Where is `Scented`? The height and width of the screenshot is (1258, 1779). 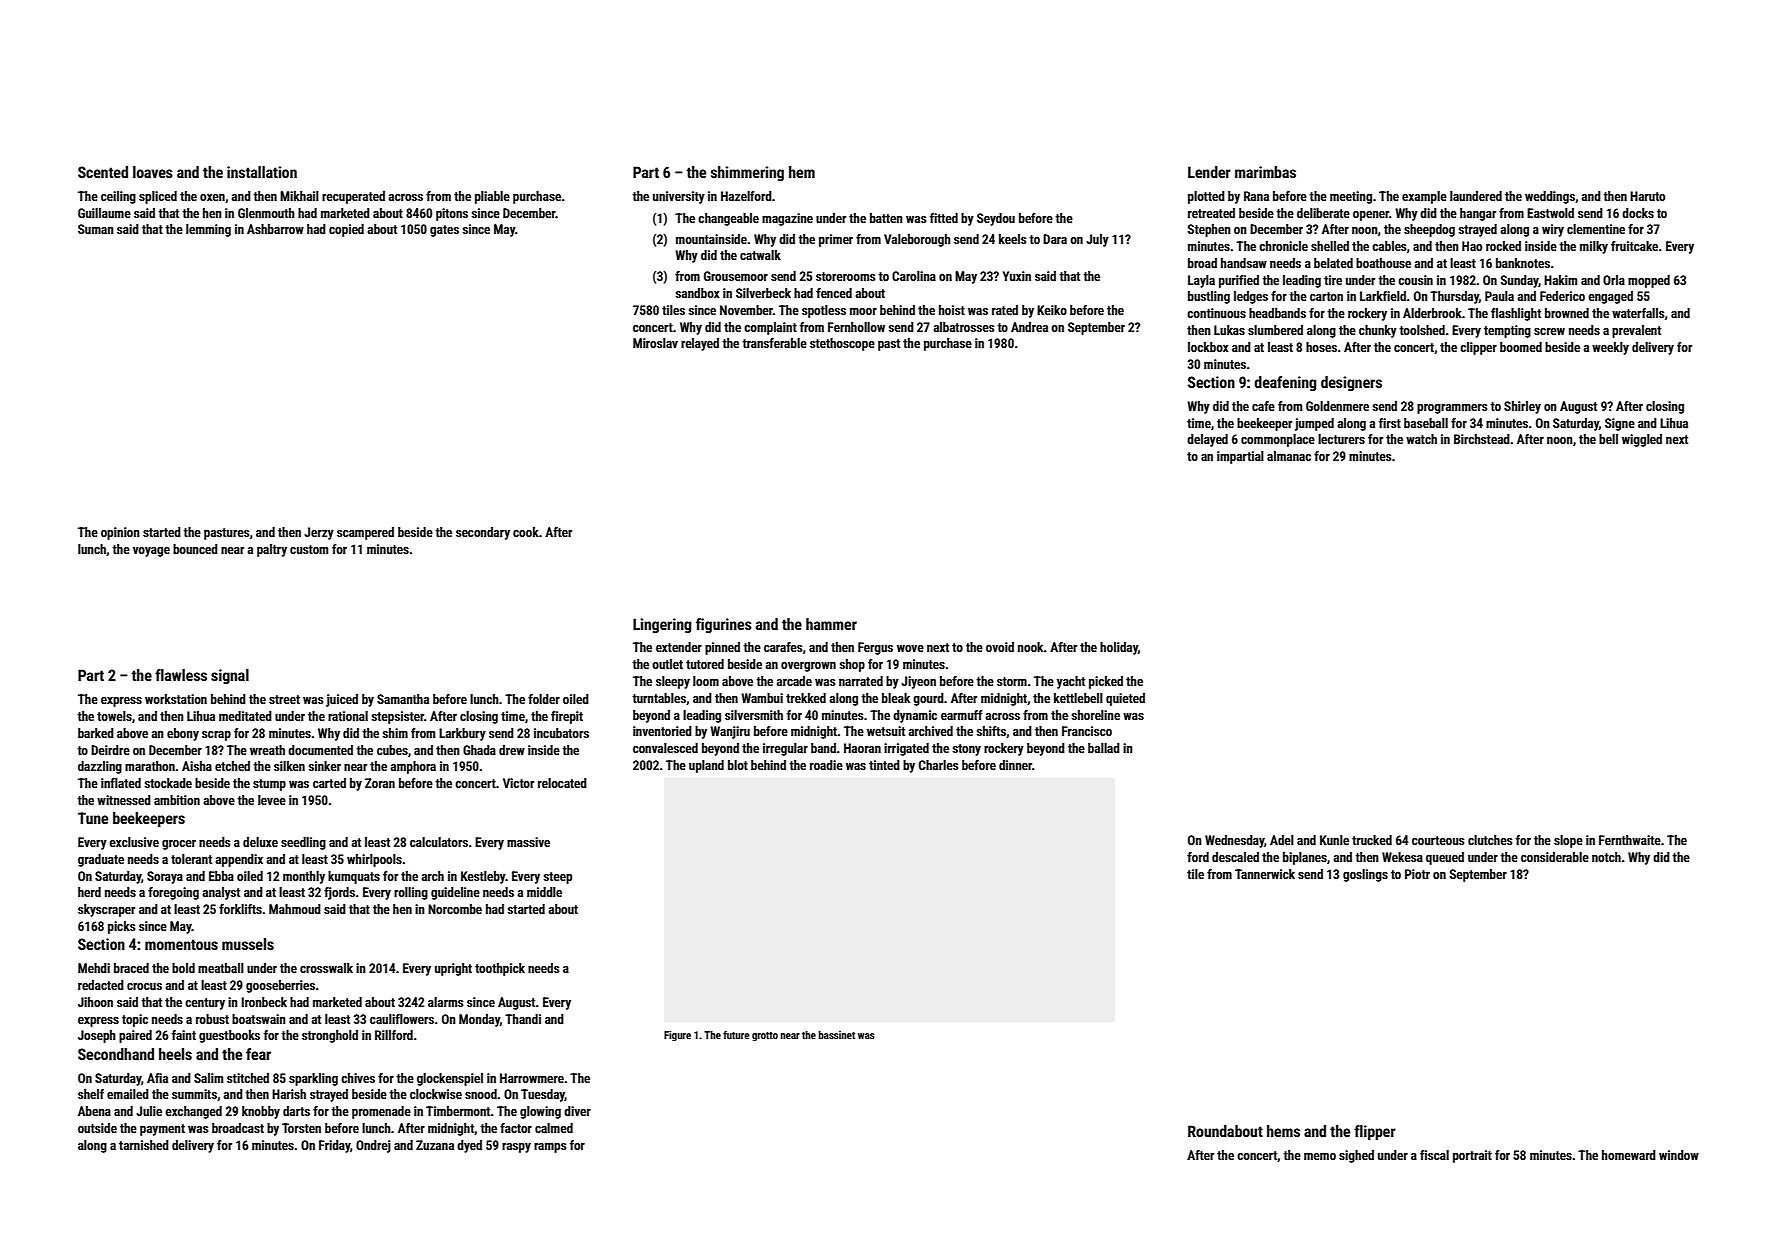 Scented is located at coordinates (103, 172).
